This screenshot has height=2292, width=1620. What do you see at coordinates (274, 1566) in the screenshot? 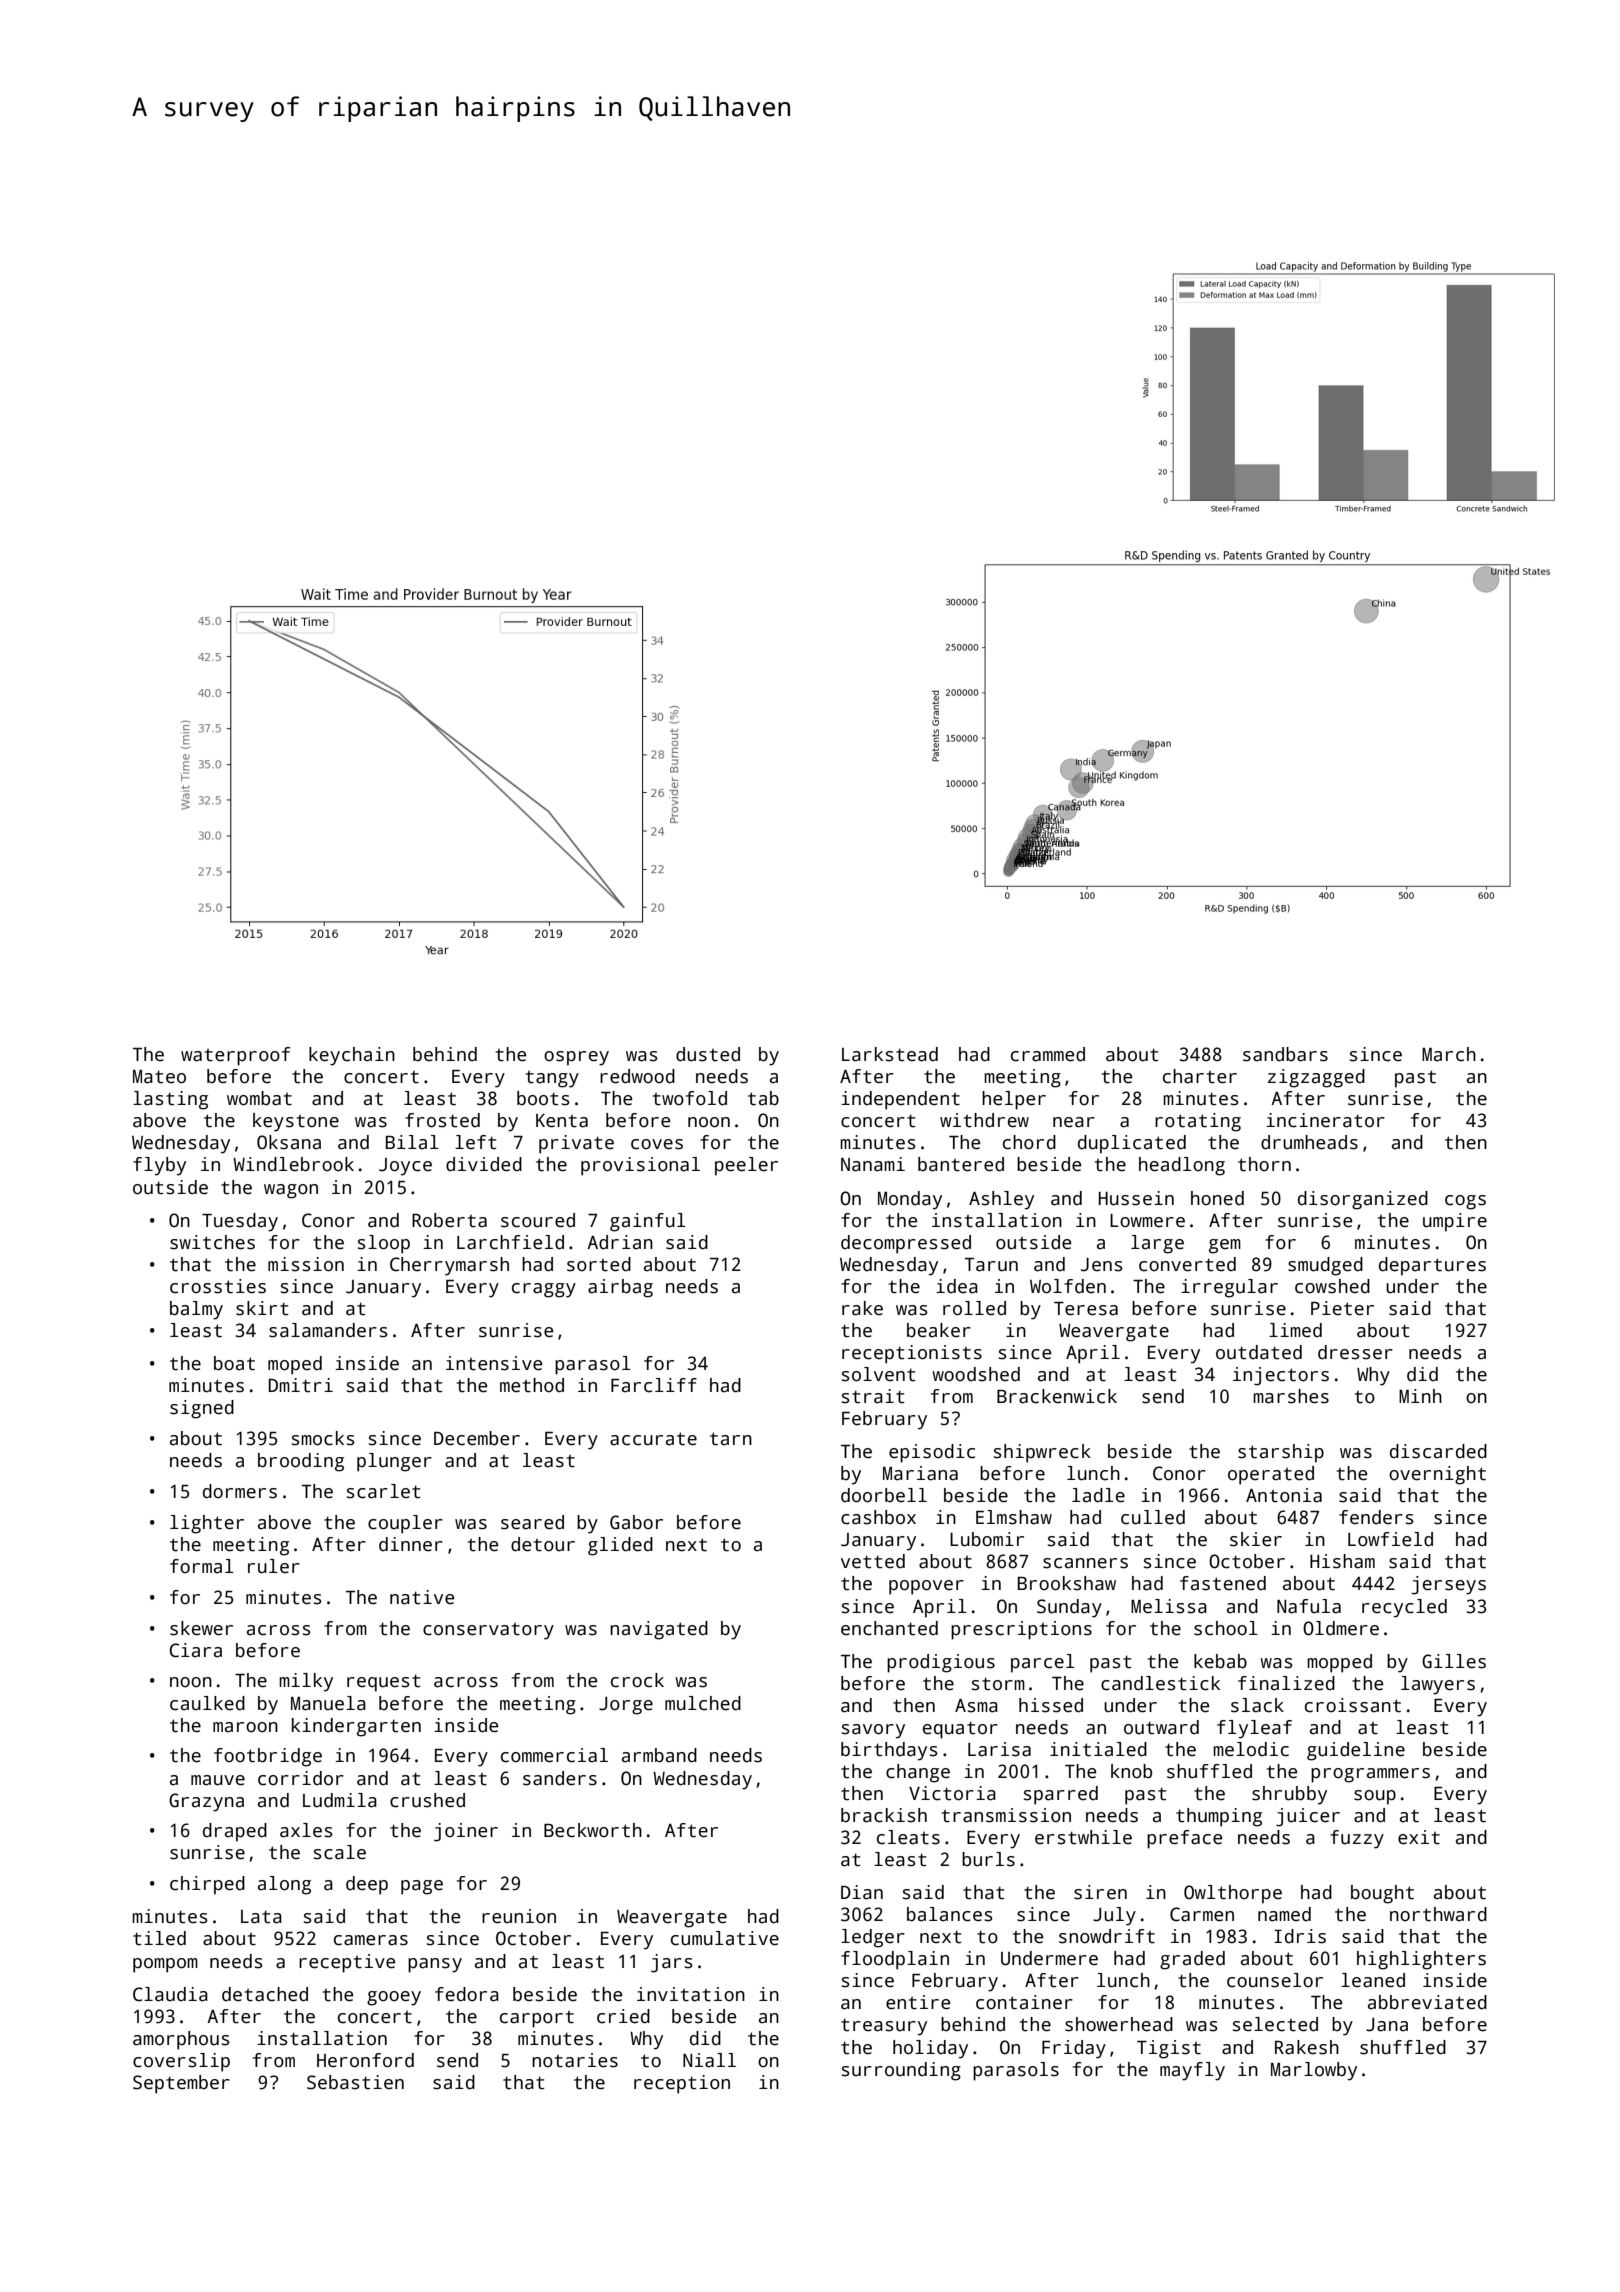
I see `ruler` at bounding box center [274, 1566].
